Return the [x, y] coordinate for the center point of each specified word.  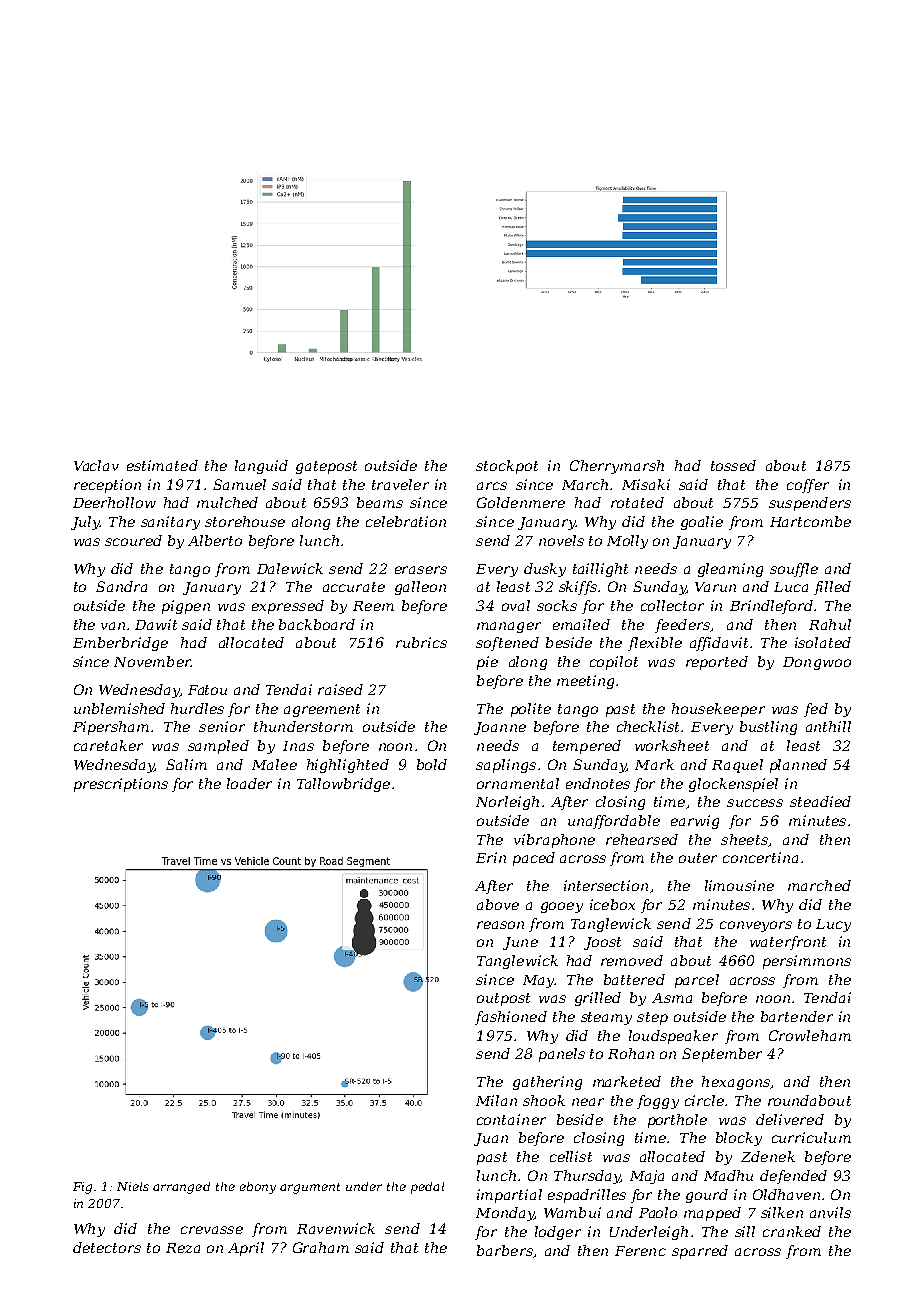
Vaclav [96, 465]
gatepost [326, 467]
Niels [133, 1186]
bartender [797, 1016]
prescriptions [121, 785]
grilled [598, 999]
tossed [733, 465]
